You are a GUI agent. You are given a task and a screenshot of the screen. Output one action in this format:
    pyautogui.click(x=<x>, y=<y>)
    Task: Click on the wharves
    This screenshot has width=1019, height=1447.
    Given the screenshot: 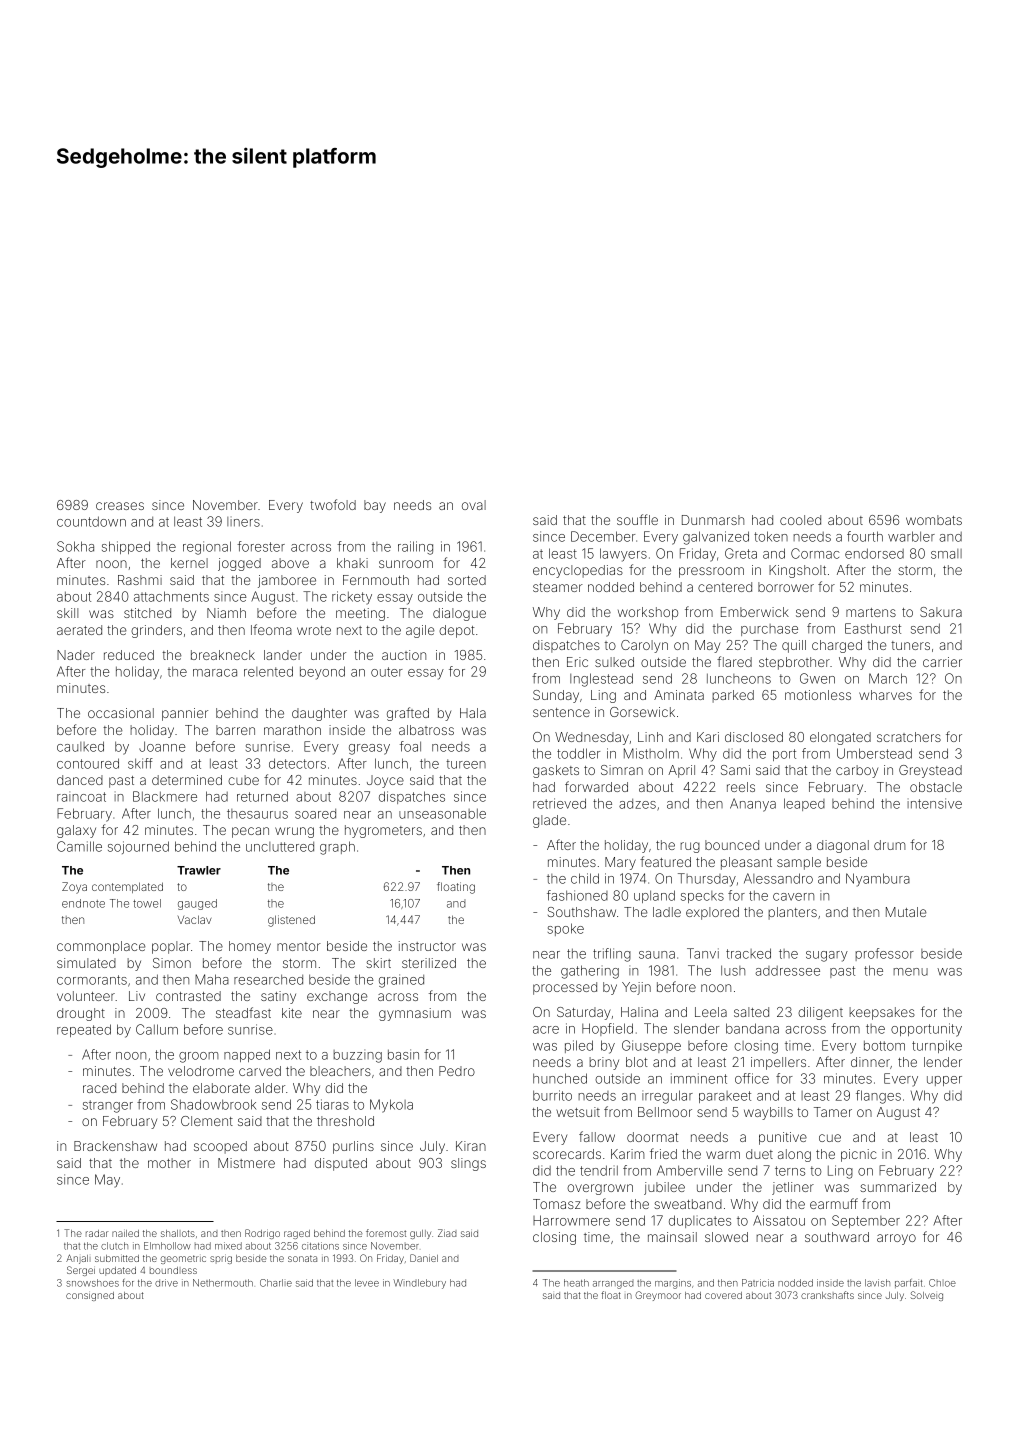 What is the action you would take?
    pyautogui.click(x=885, y=695)
